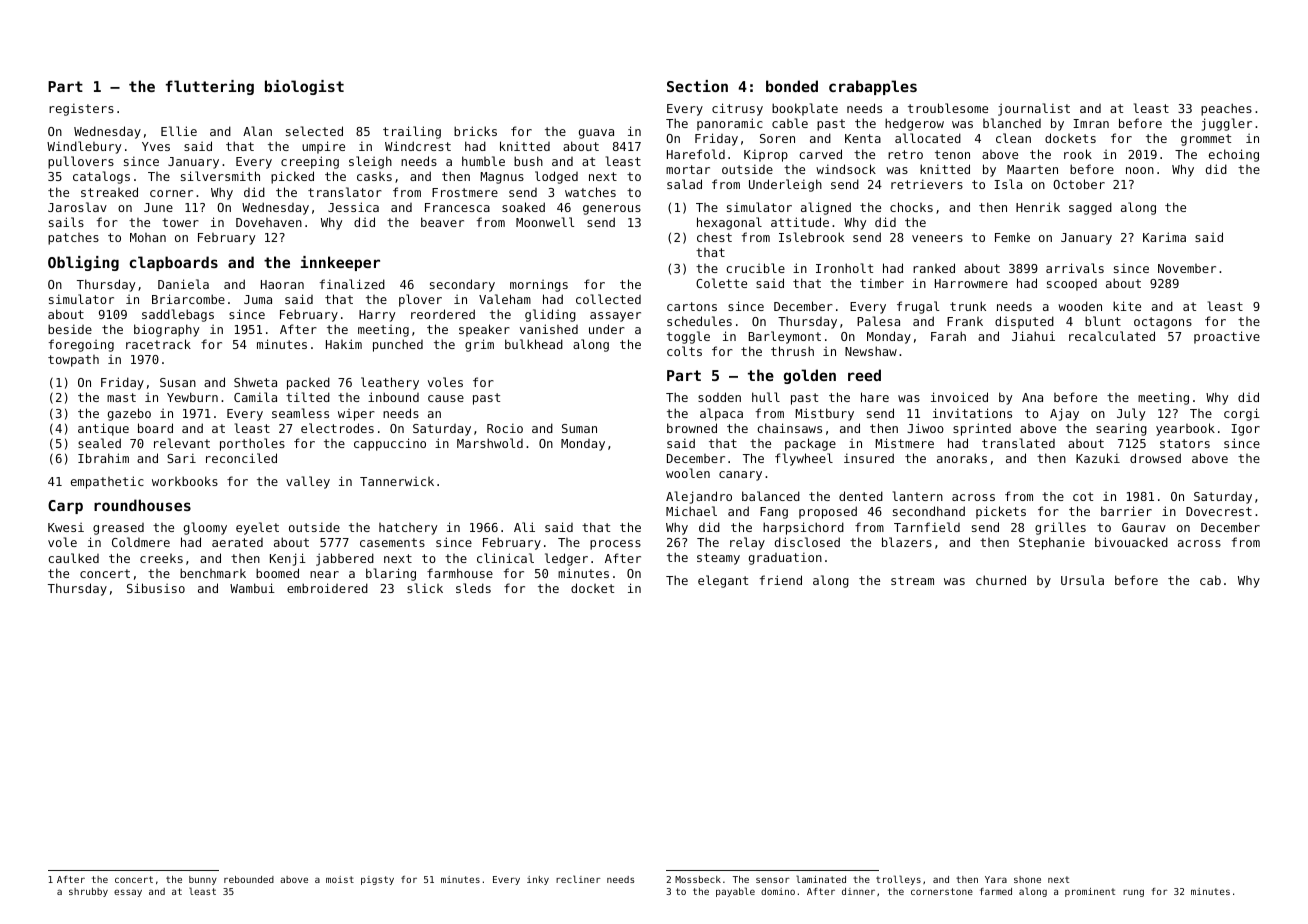 This screenshot has height=924, width=1308. I want to click on moist, so click(340, 879).
